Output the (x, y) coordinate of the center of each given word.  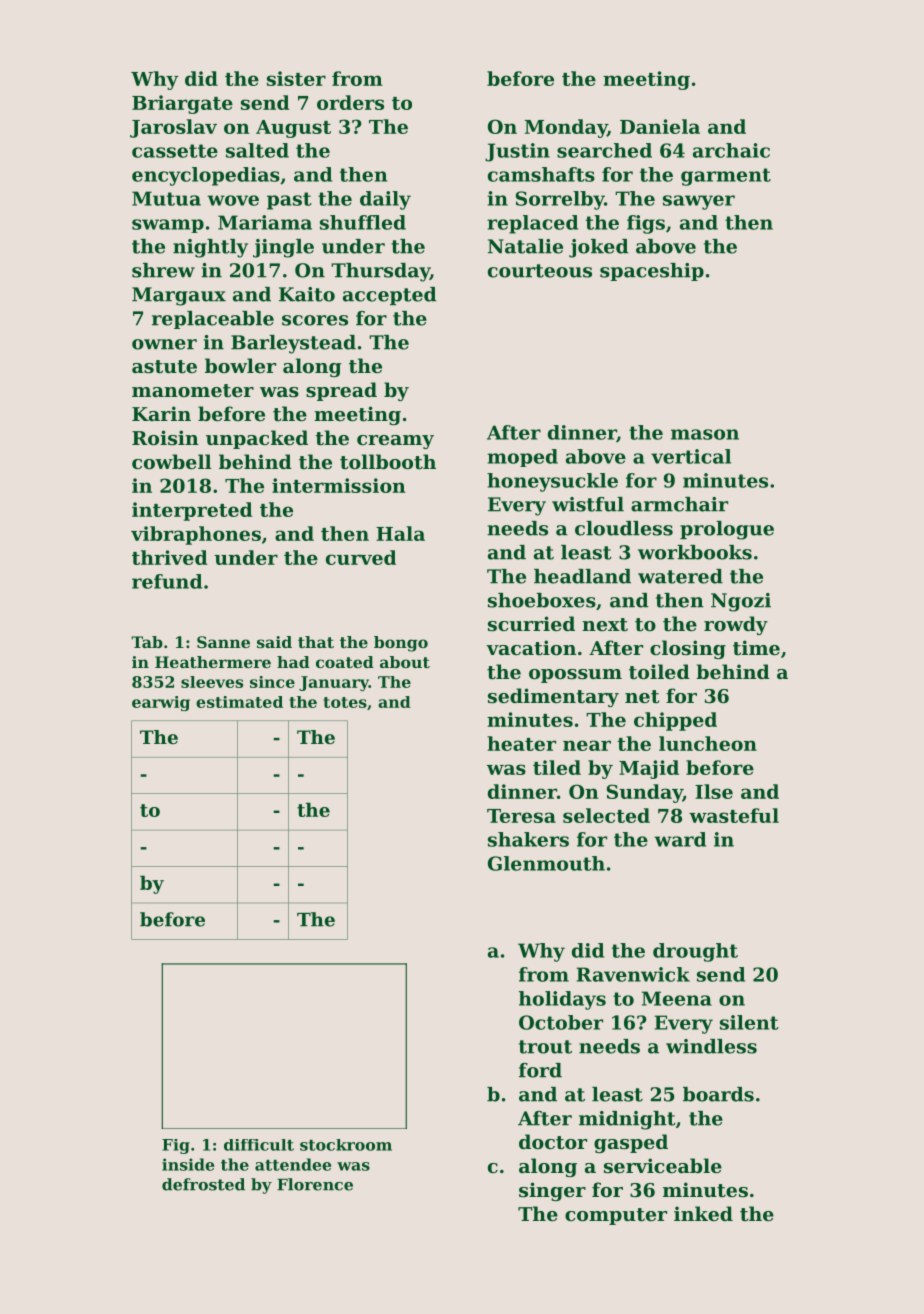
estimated (239, 702)
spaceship (652, 272)
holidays (562, 1000)
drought (695, 952)
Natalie (525, 246)
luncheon (708, 743)
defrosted (203, 1184)
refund (167, 581)
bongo (401, 644)
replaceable (213, 320)
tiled (557, 767)
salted (257, 150)
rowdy (736, 625)
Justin (517, 152)
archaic (731, 150)
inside (188, 1164)
